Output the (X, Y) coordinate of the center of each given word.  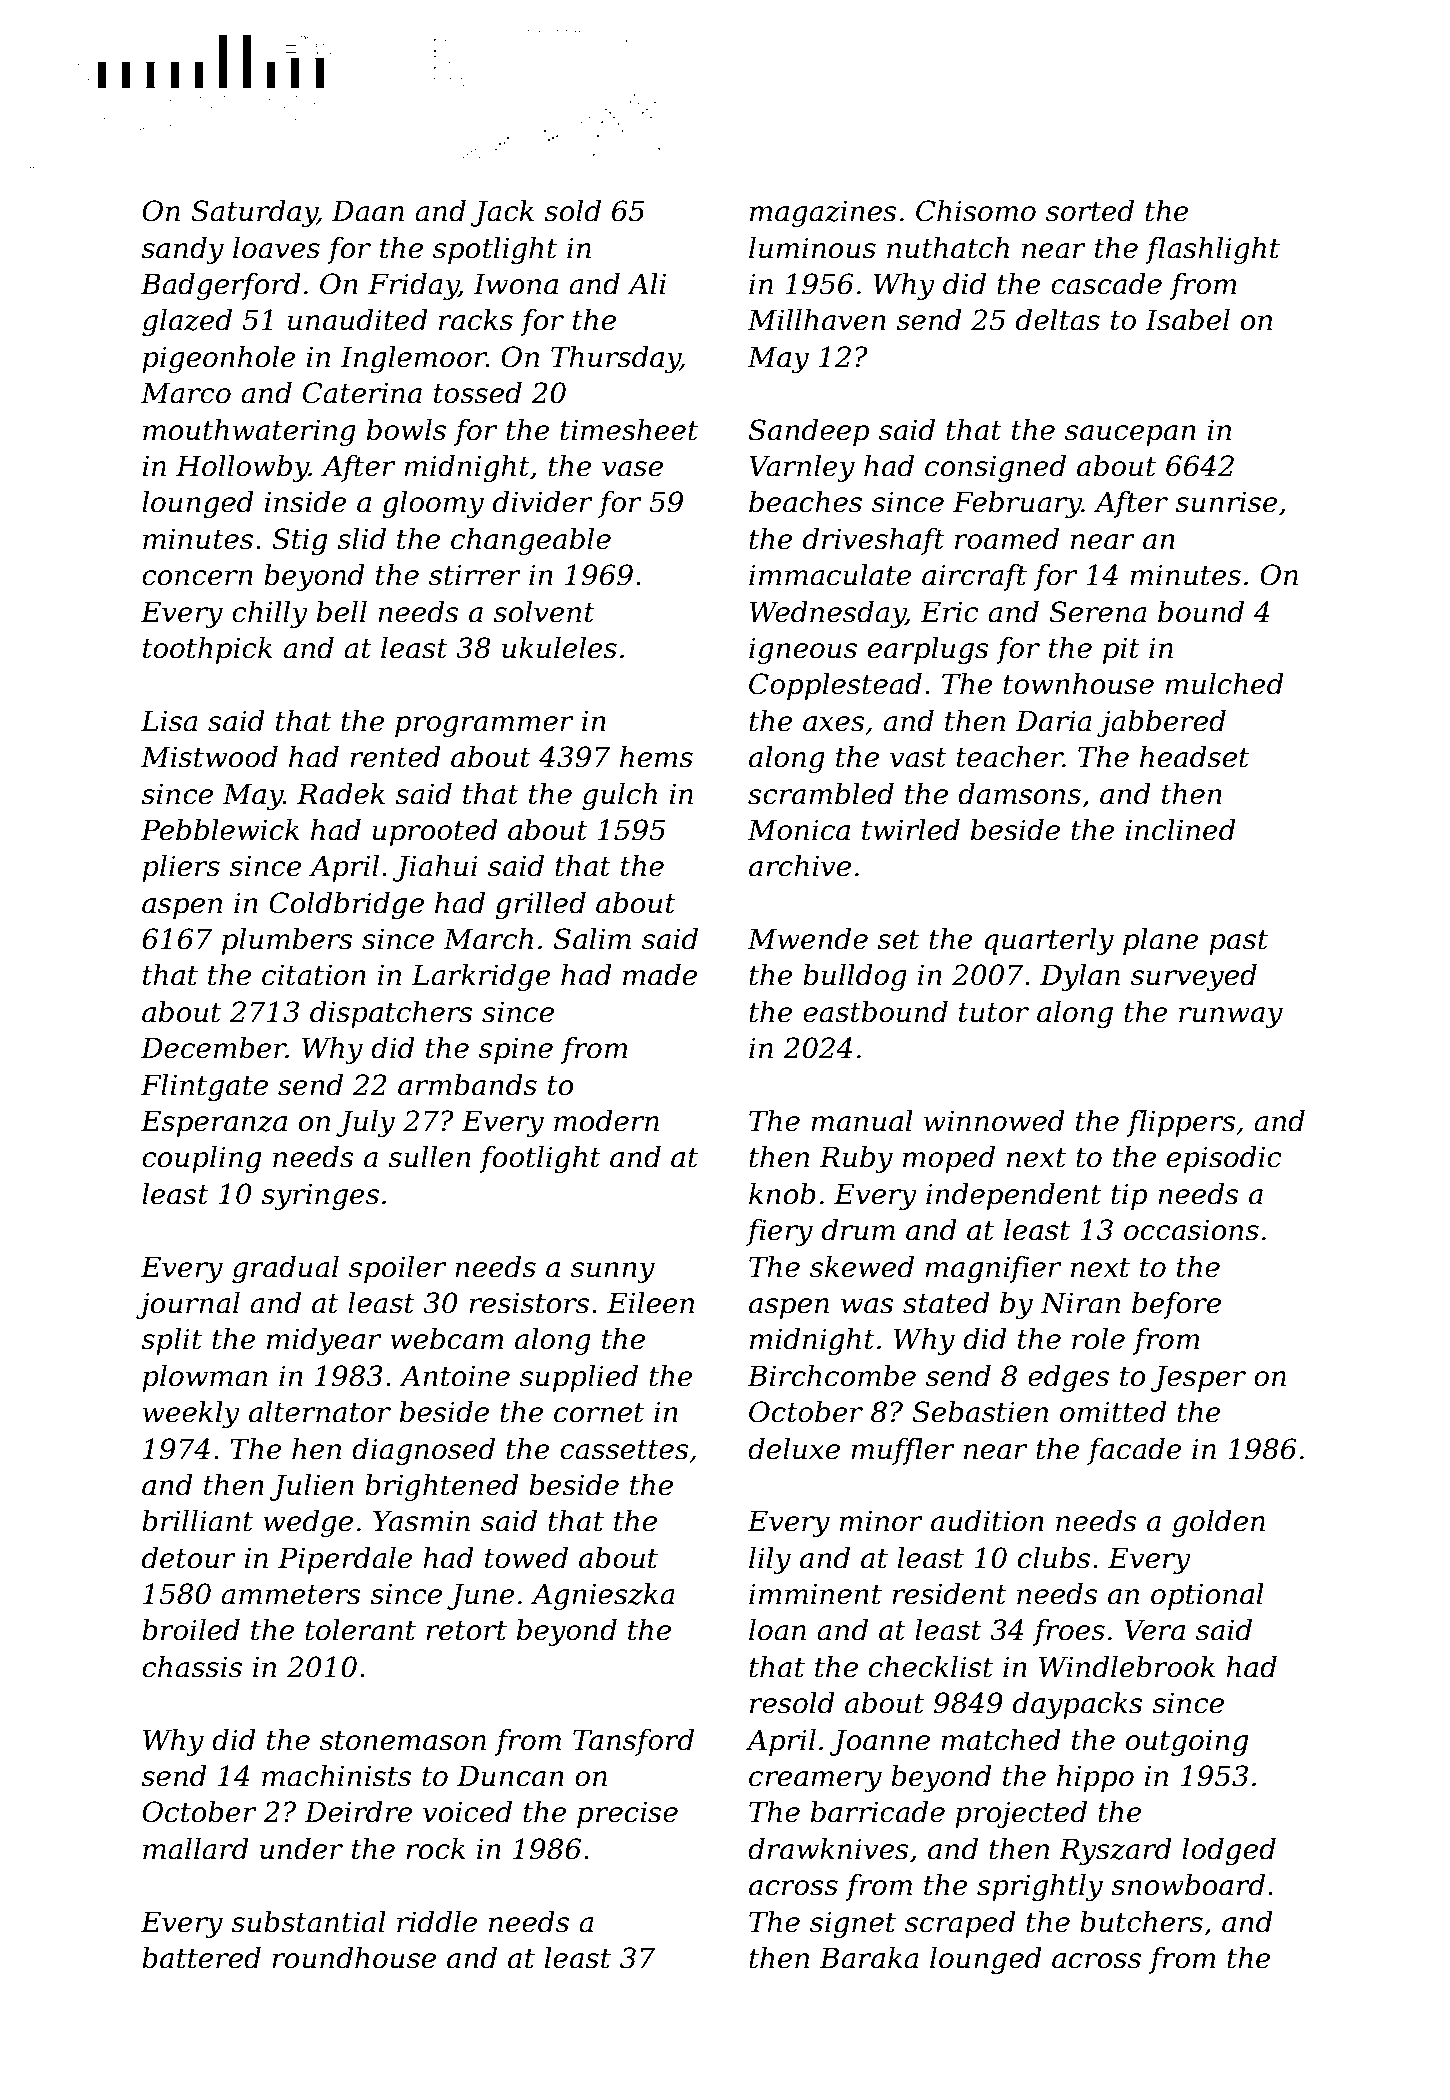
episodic (1224, 1159)
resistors (529, 1303)
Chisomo (976, 211)
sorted (1090, 211)
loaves (276, 248)
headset (1194, 757)
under (301, 1849)
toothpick (207, 650)
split (171, 1341)
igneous (803, 650)
